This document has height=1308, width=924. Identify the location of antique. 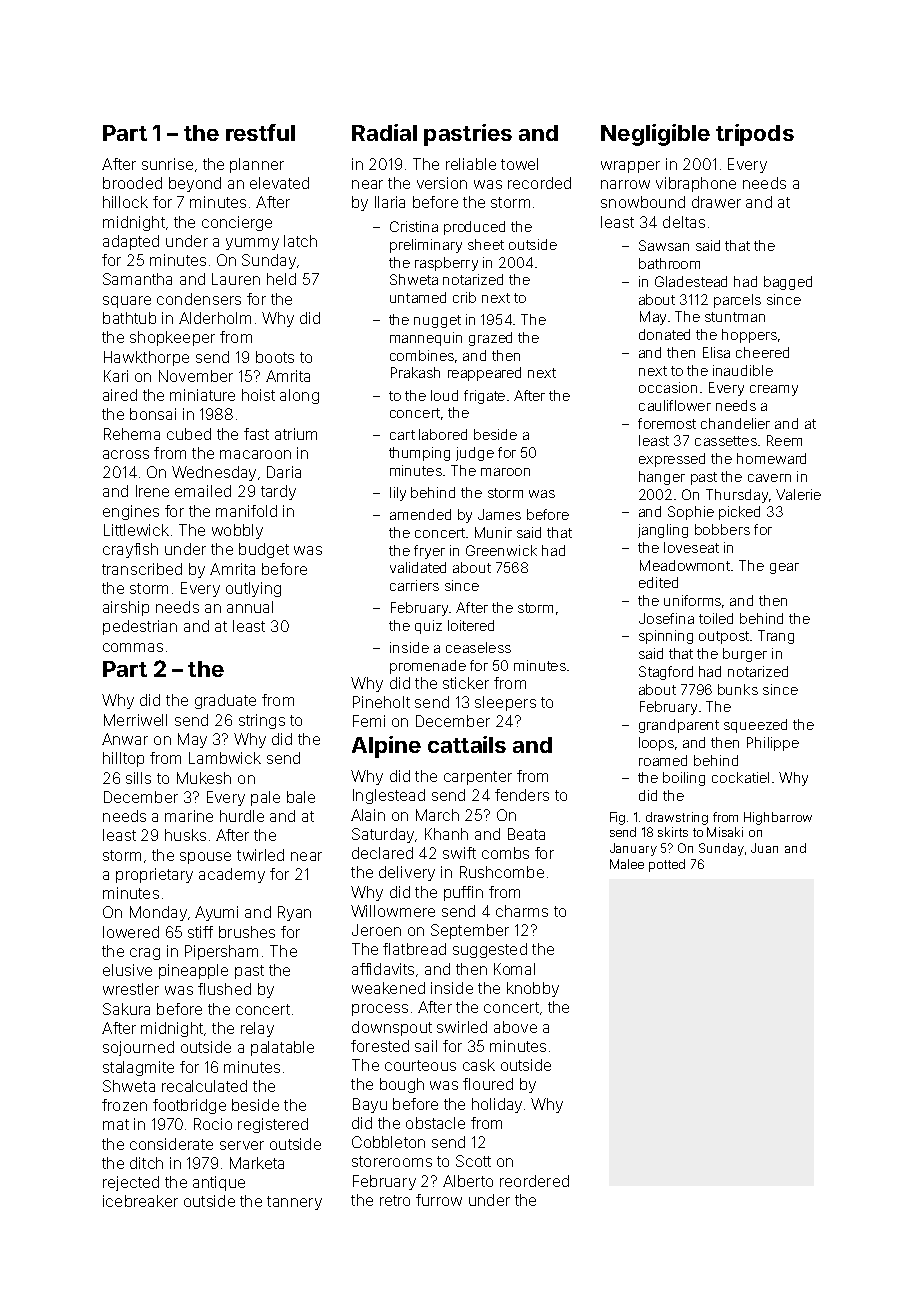
(219, 1183).
